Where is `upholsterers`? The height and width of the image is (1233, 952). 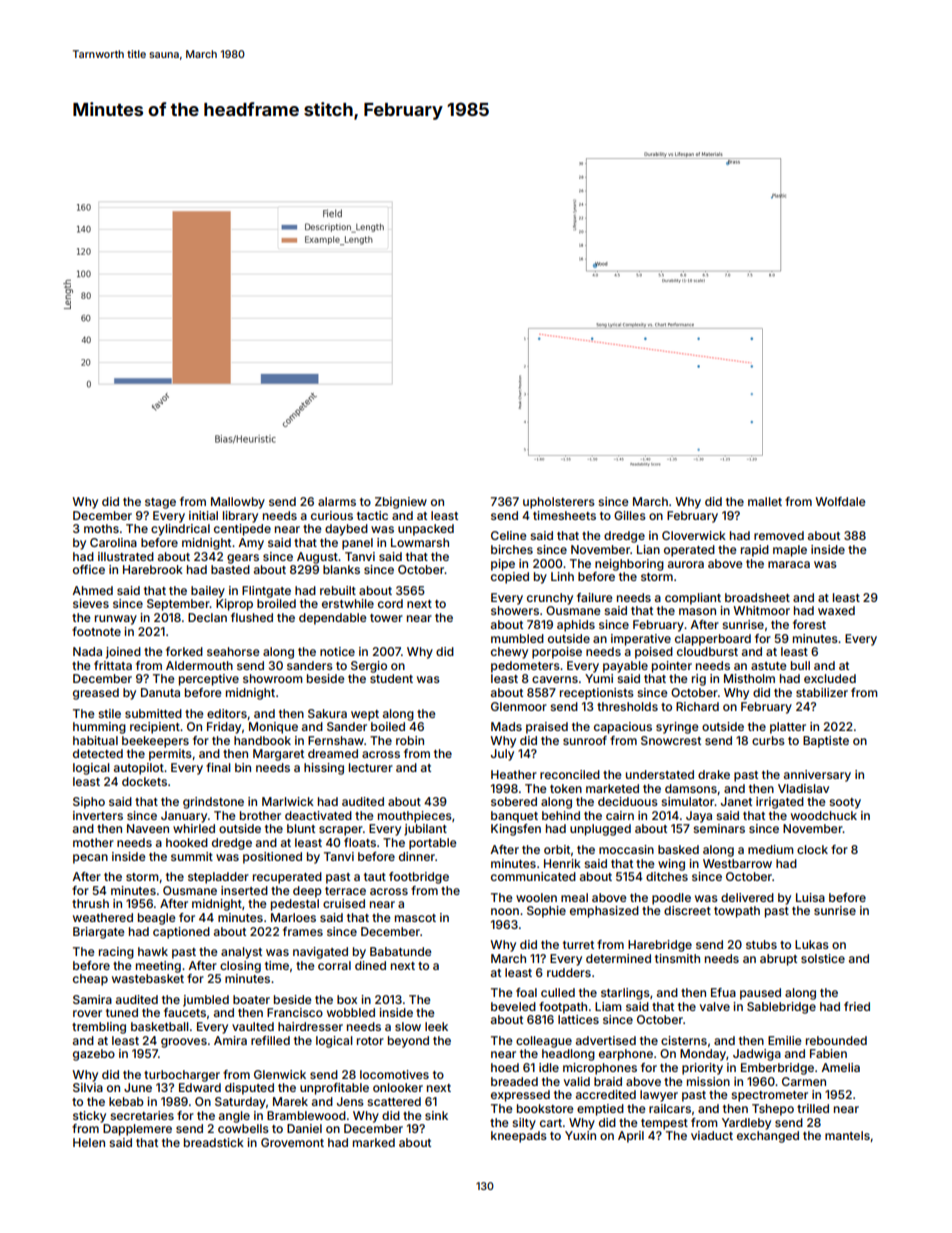
upholsterers is located at coordinates (559, 503).
